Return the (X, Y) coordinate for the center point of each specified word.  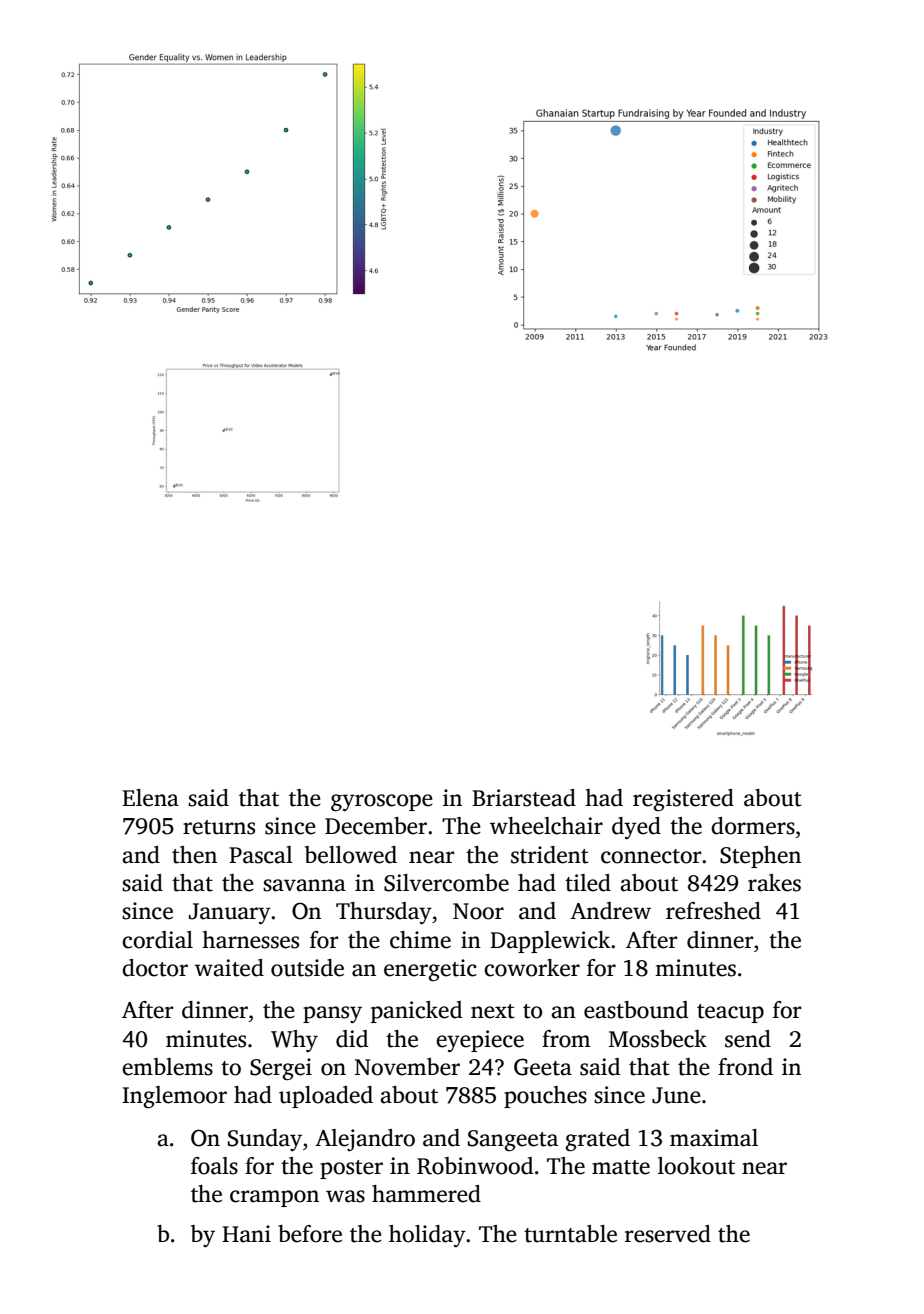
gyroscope (382, 803)
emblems (167, 1067)
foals (214, 1166)
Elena (150, 798)
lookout (696, 1166)
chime (420, 940)
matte (621, 1167)
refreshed (713, 911)
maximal (714, 1138)
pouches (545, 1097)
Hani (246, 1234)
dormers (753, 826)
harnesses (250, 940)
